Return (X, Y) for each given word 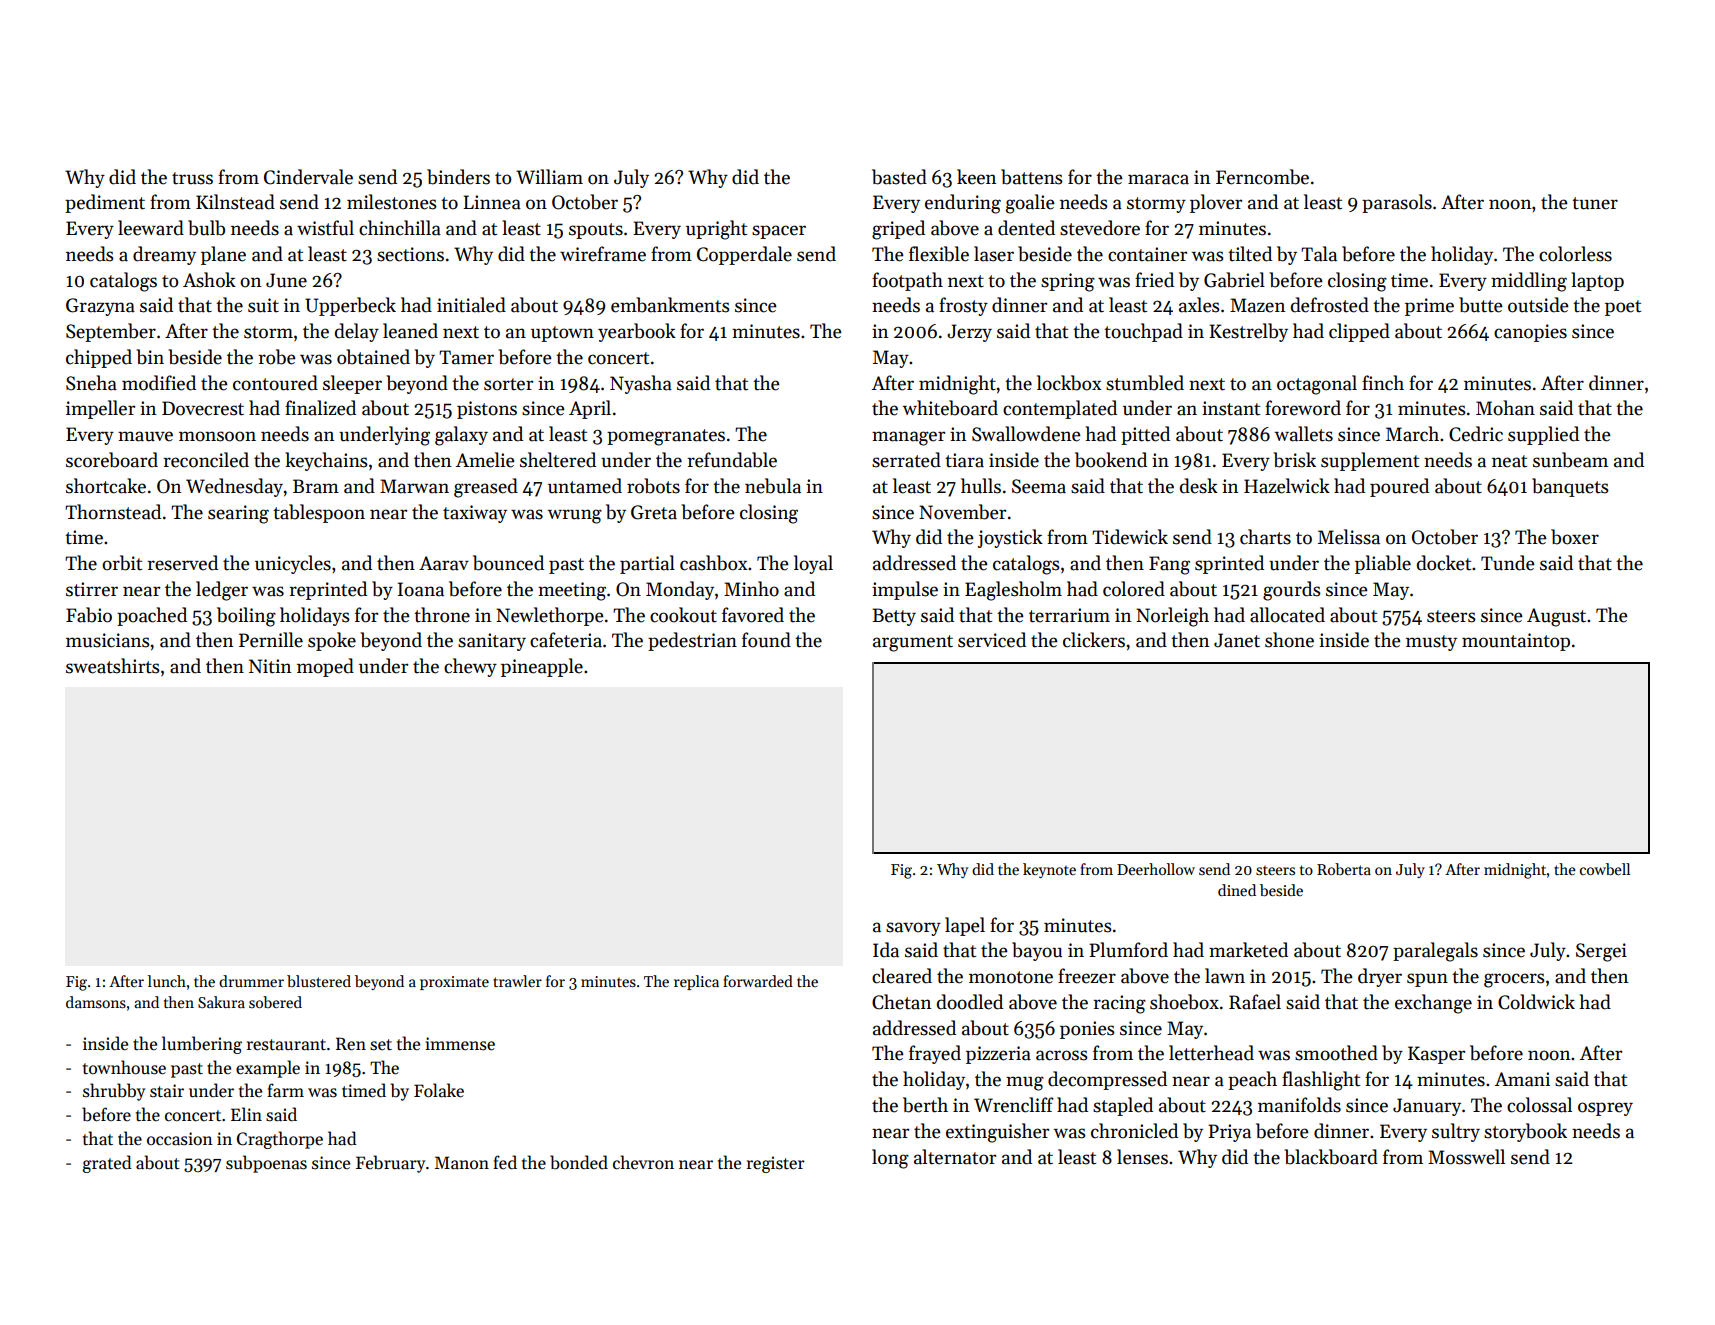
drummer (251, 981)
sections (410, 254)
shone (1289, 640)
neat (1509, 461)
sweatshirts (113, 666)
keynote (1049, 870)
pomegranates (666, 437)
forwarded (758, 981)
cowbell (1605, 869)
